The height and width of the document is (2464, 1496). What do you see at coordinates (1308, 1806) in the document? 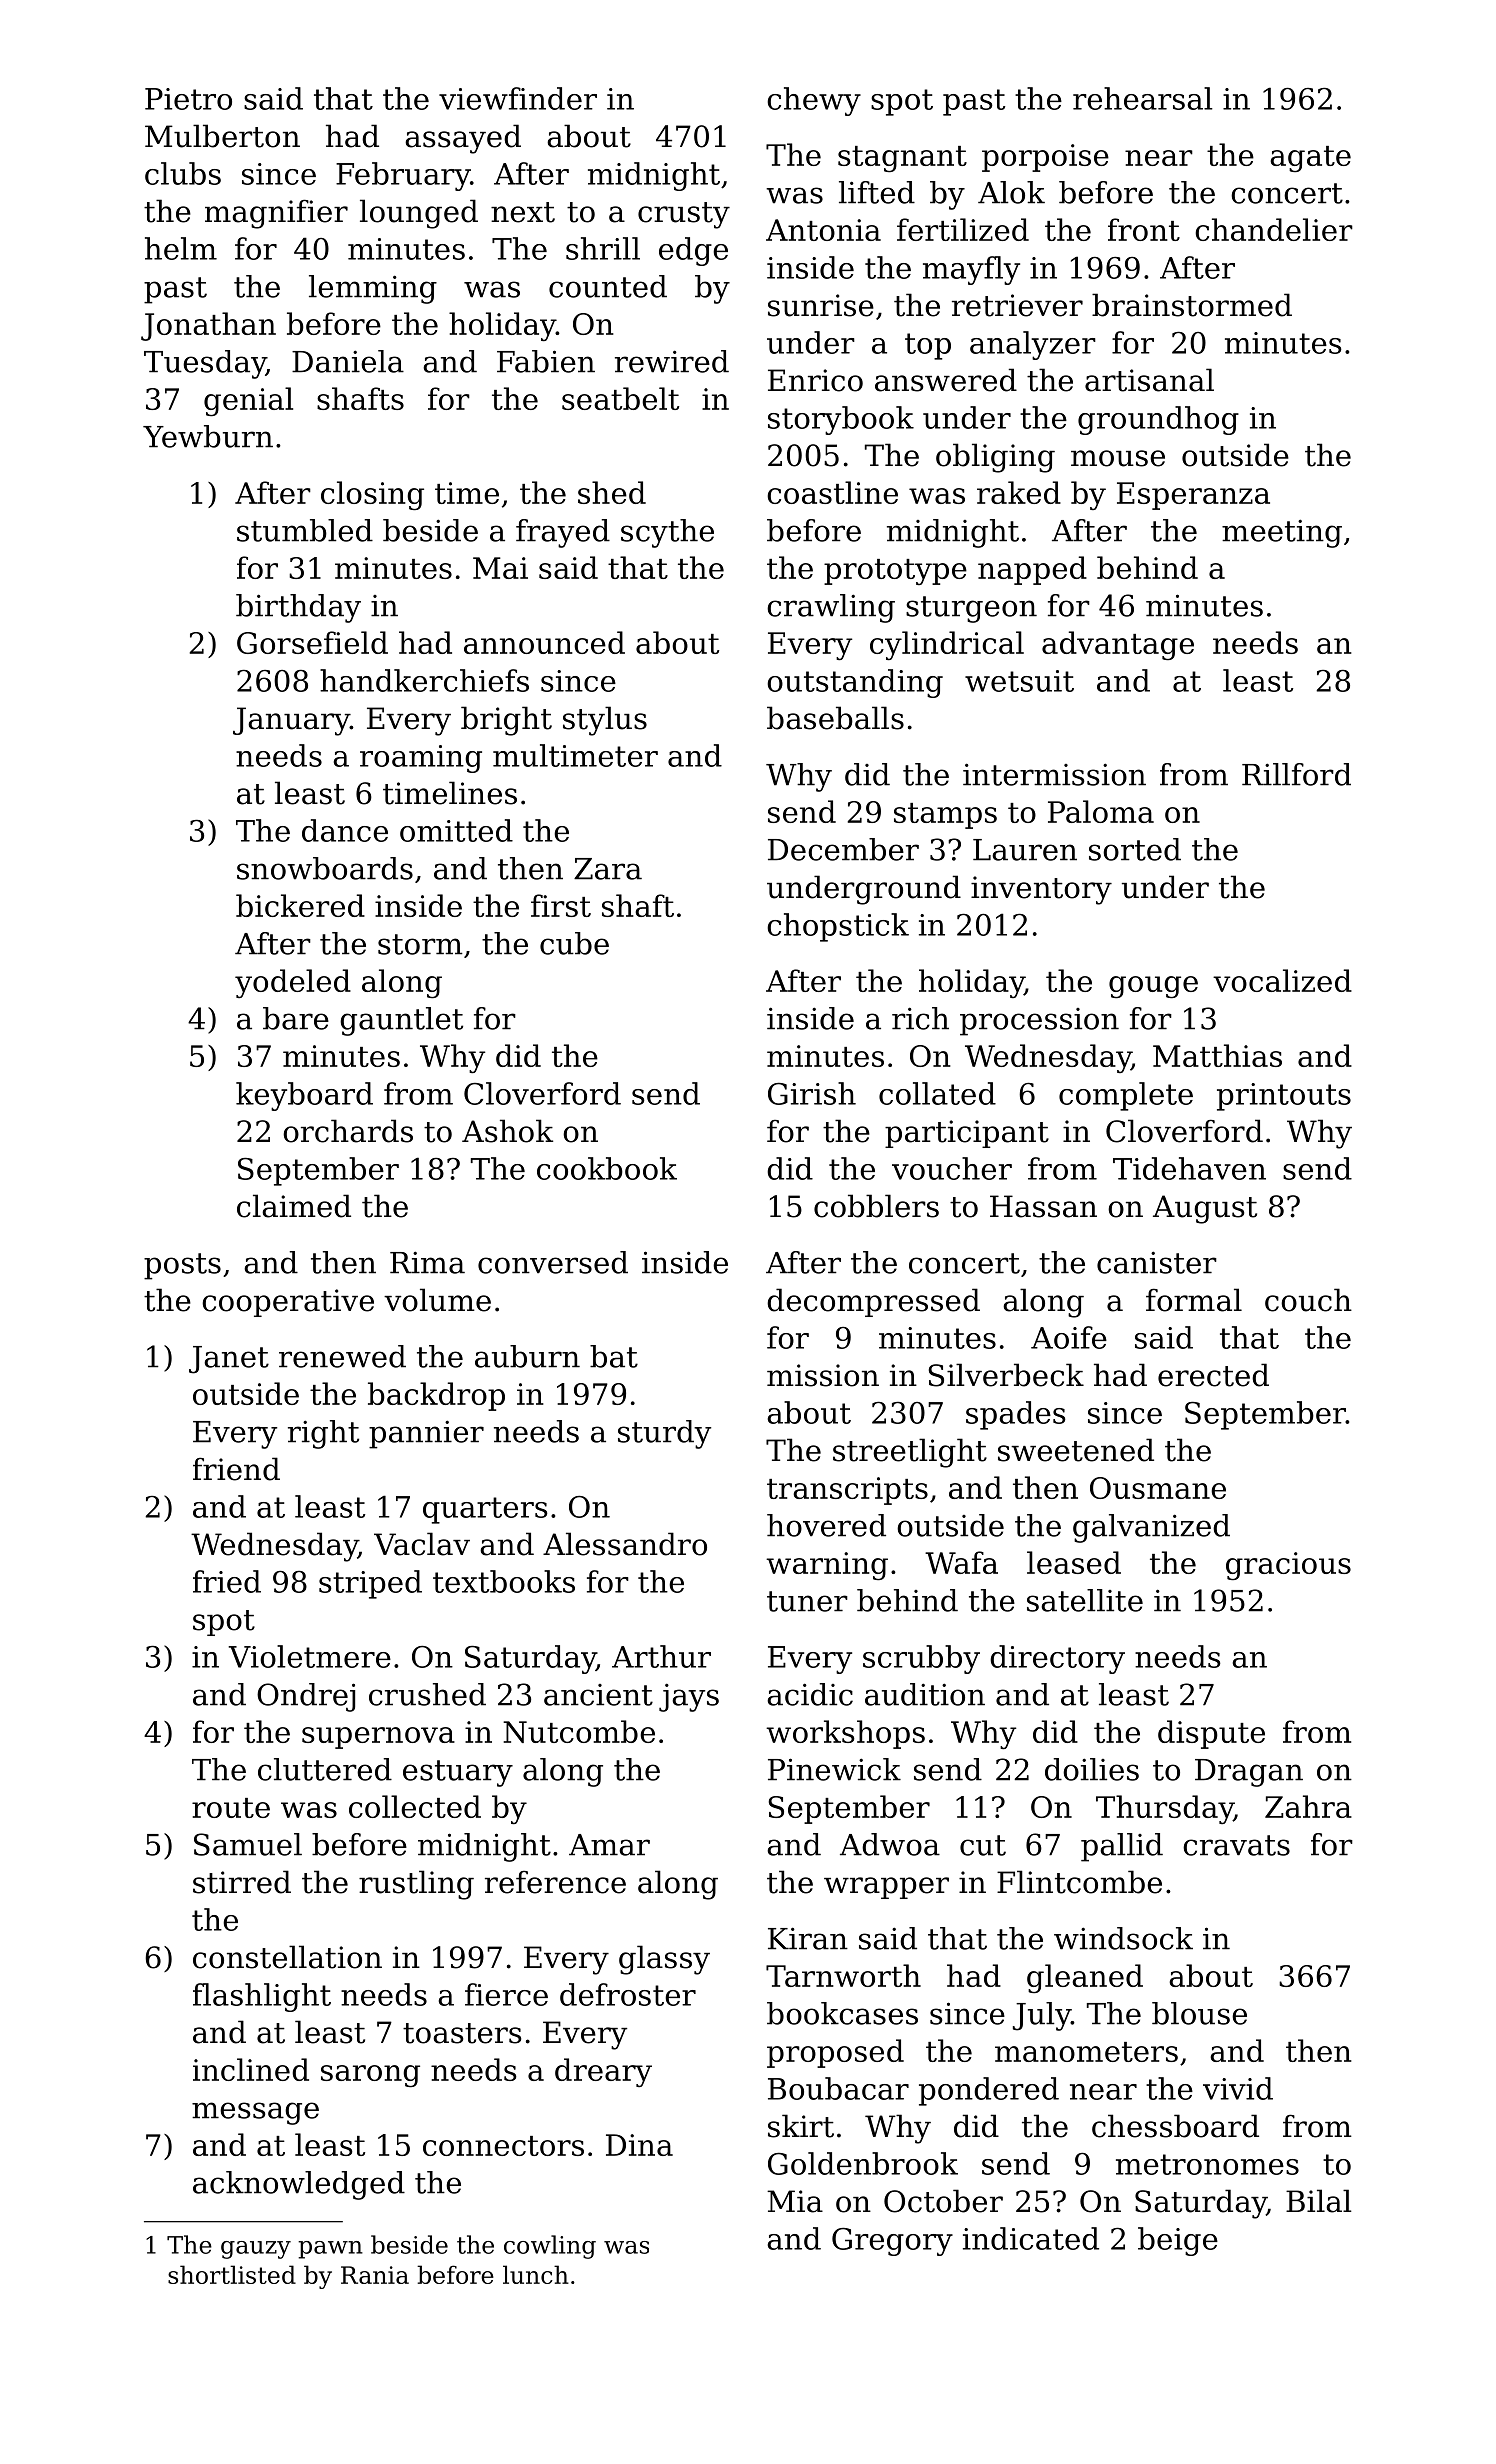
I see `Zahra` at bounding box center [1308, 1806].
